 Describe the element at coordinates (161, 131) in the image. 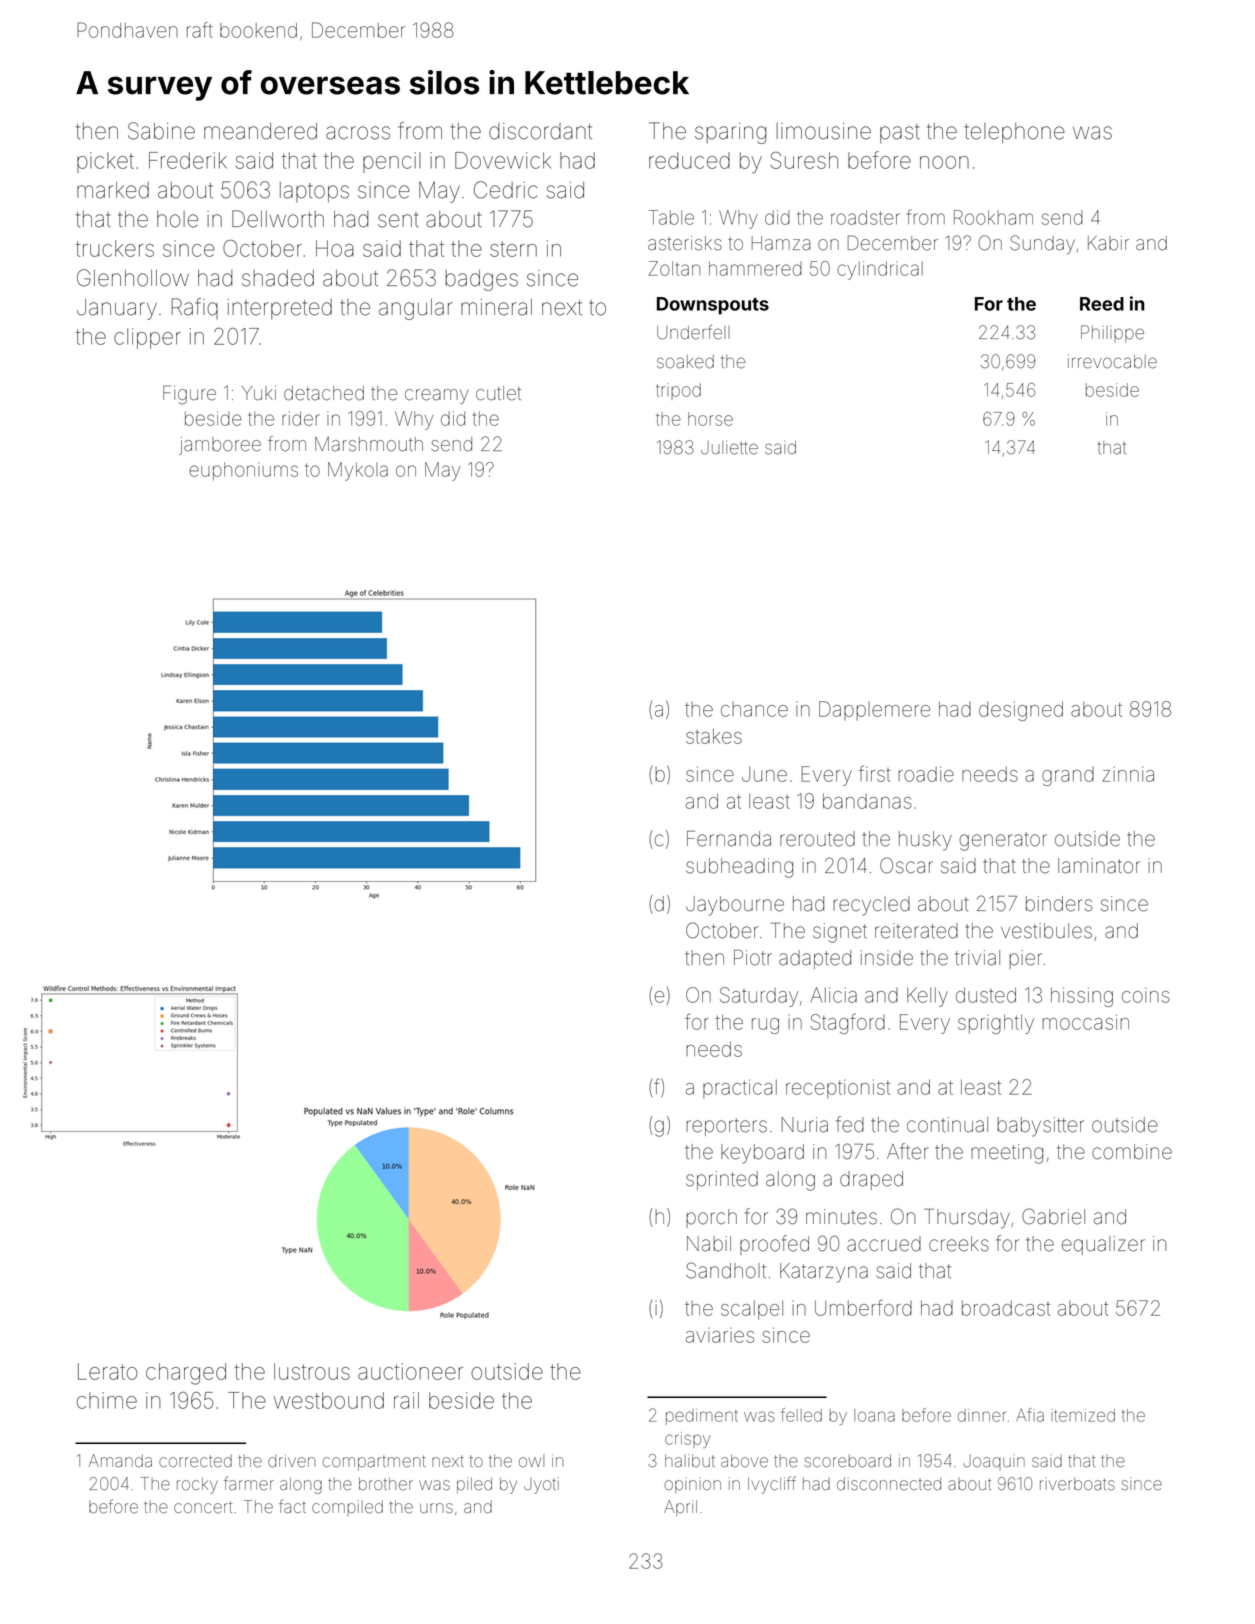

I see `Sabine` at that location.
